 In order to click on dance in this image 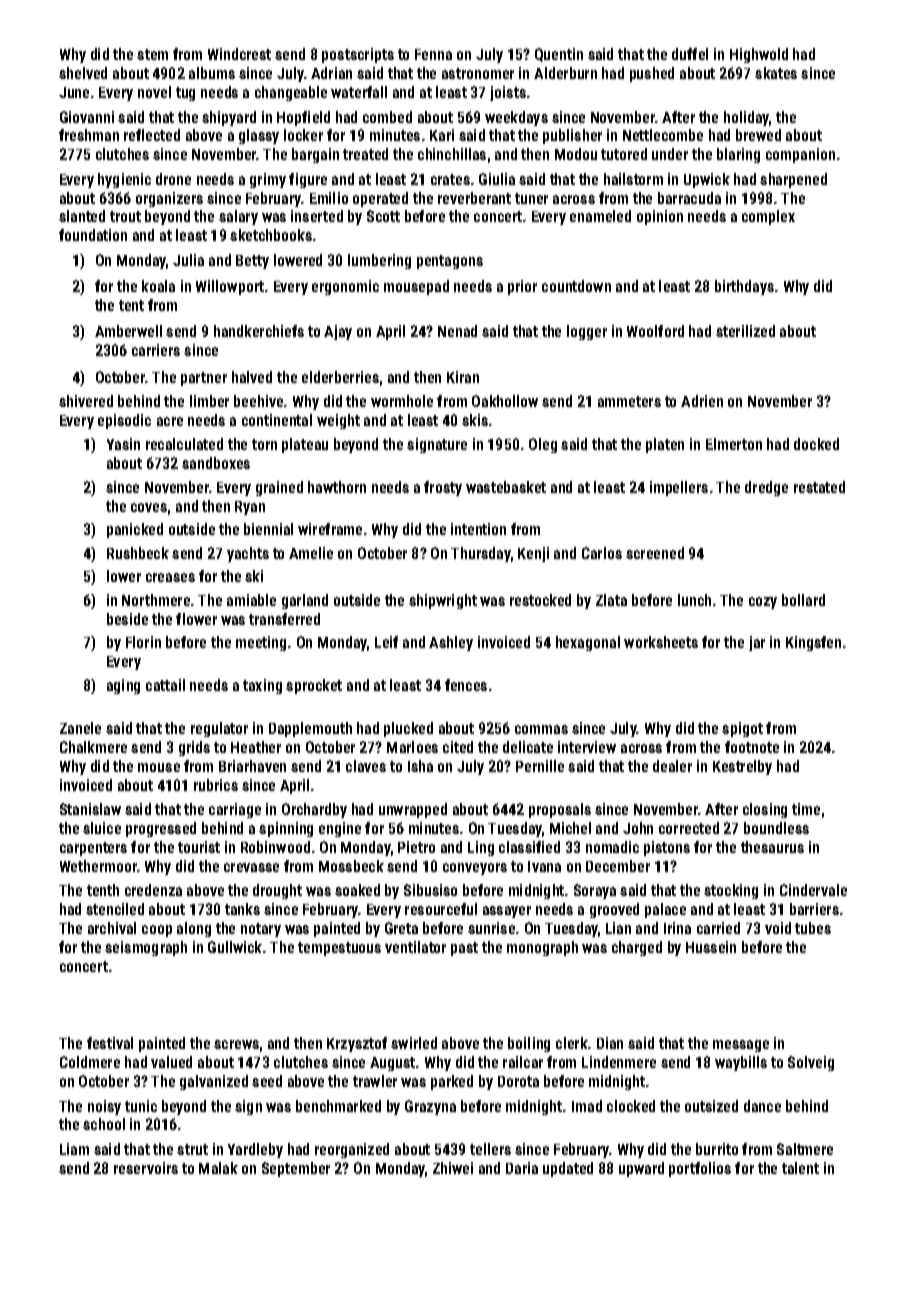, I will do `click(762, 1106)`.
